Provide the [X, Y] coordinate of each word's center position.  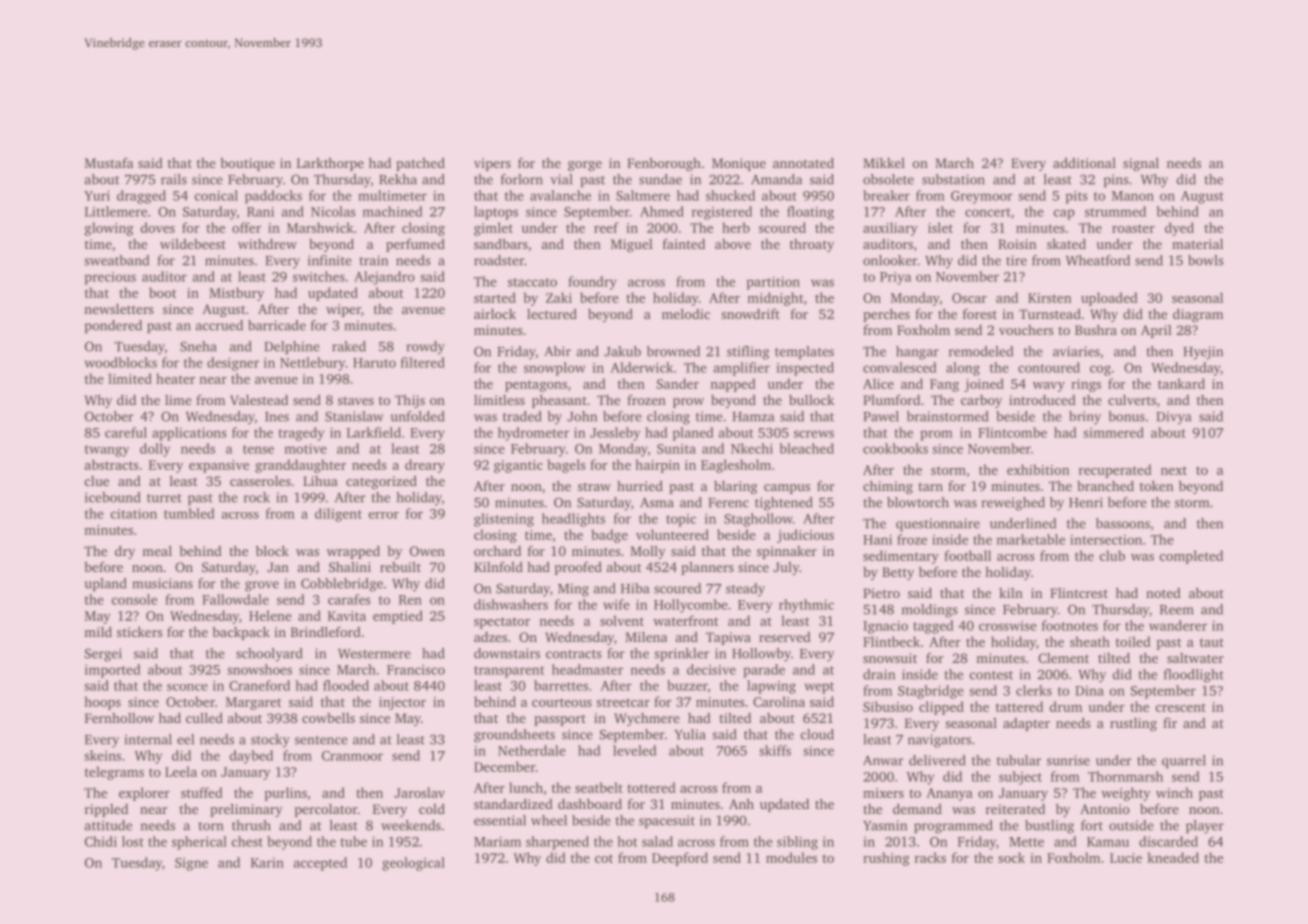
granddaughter [300, 466]
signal [1141, 164]
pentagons [536, 386]
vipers [492, 164]
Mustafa [109, 162]
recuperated [1115, 471]
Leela [181, 771]
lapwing [771, 687]
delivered [937, 760]
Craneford [259, 685]
